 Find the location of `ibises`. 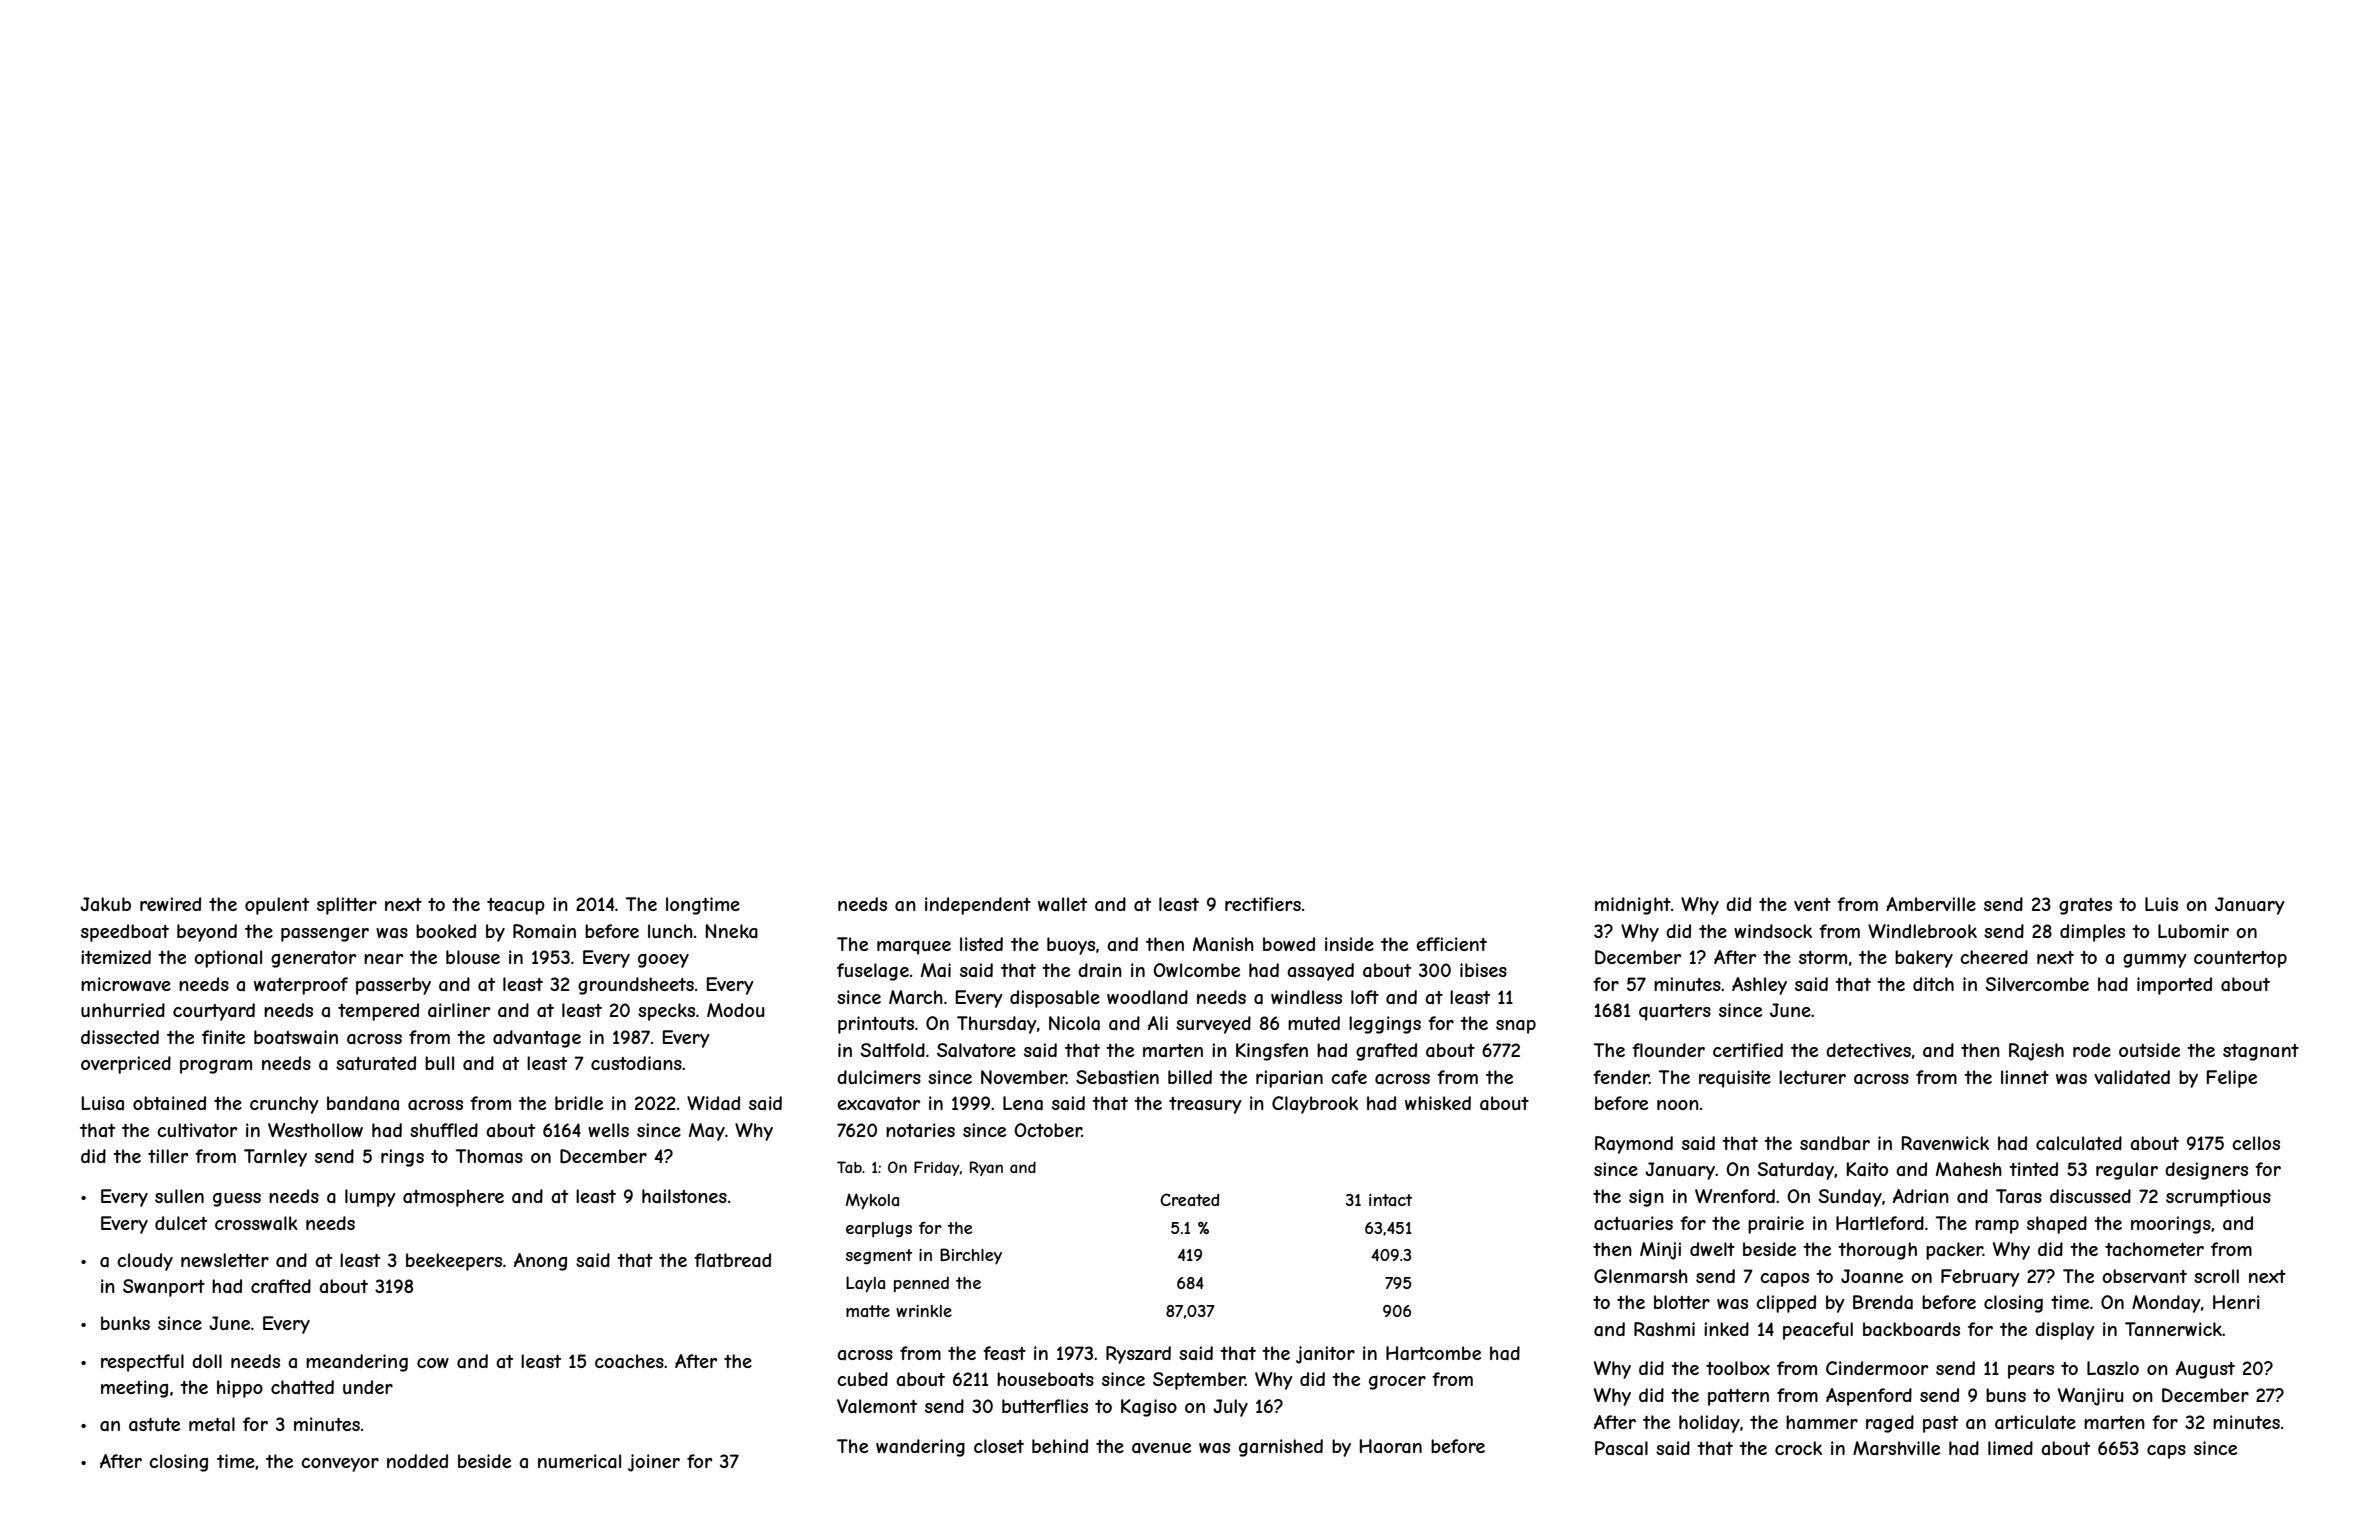

ibises is located at coordinates (1483, 970).
